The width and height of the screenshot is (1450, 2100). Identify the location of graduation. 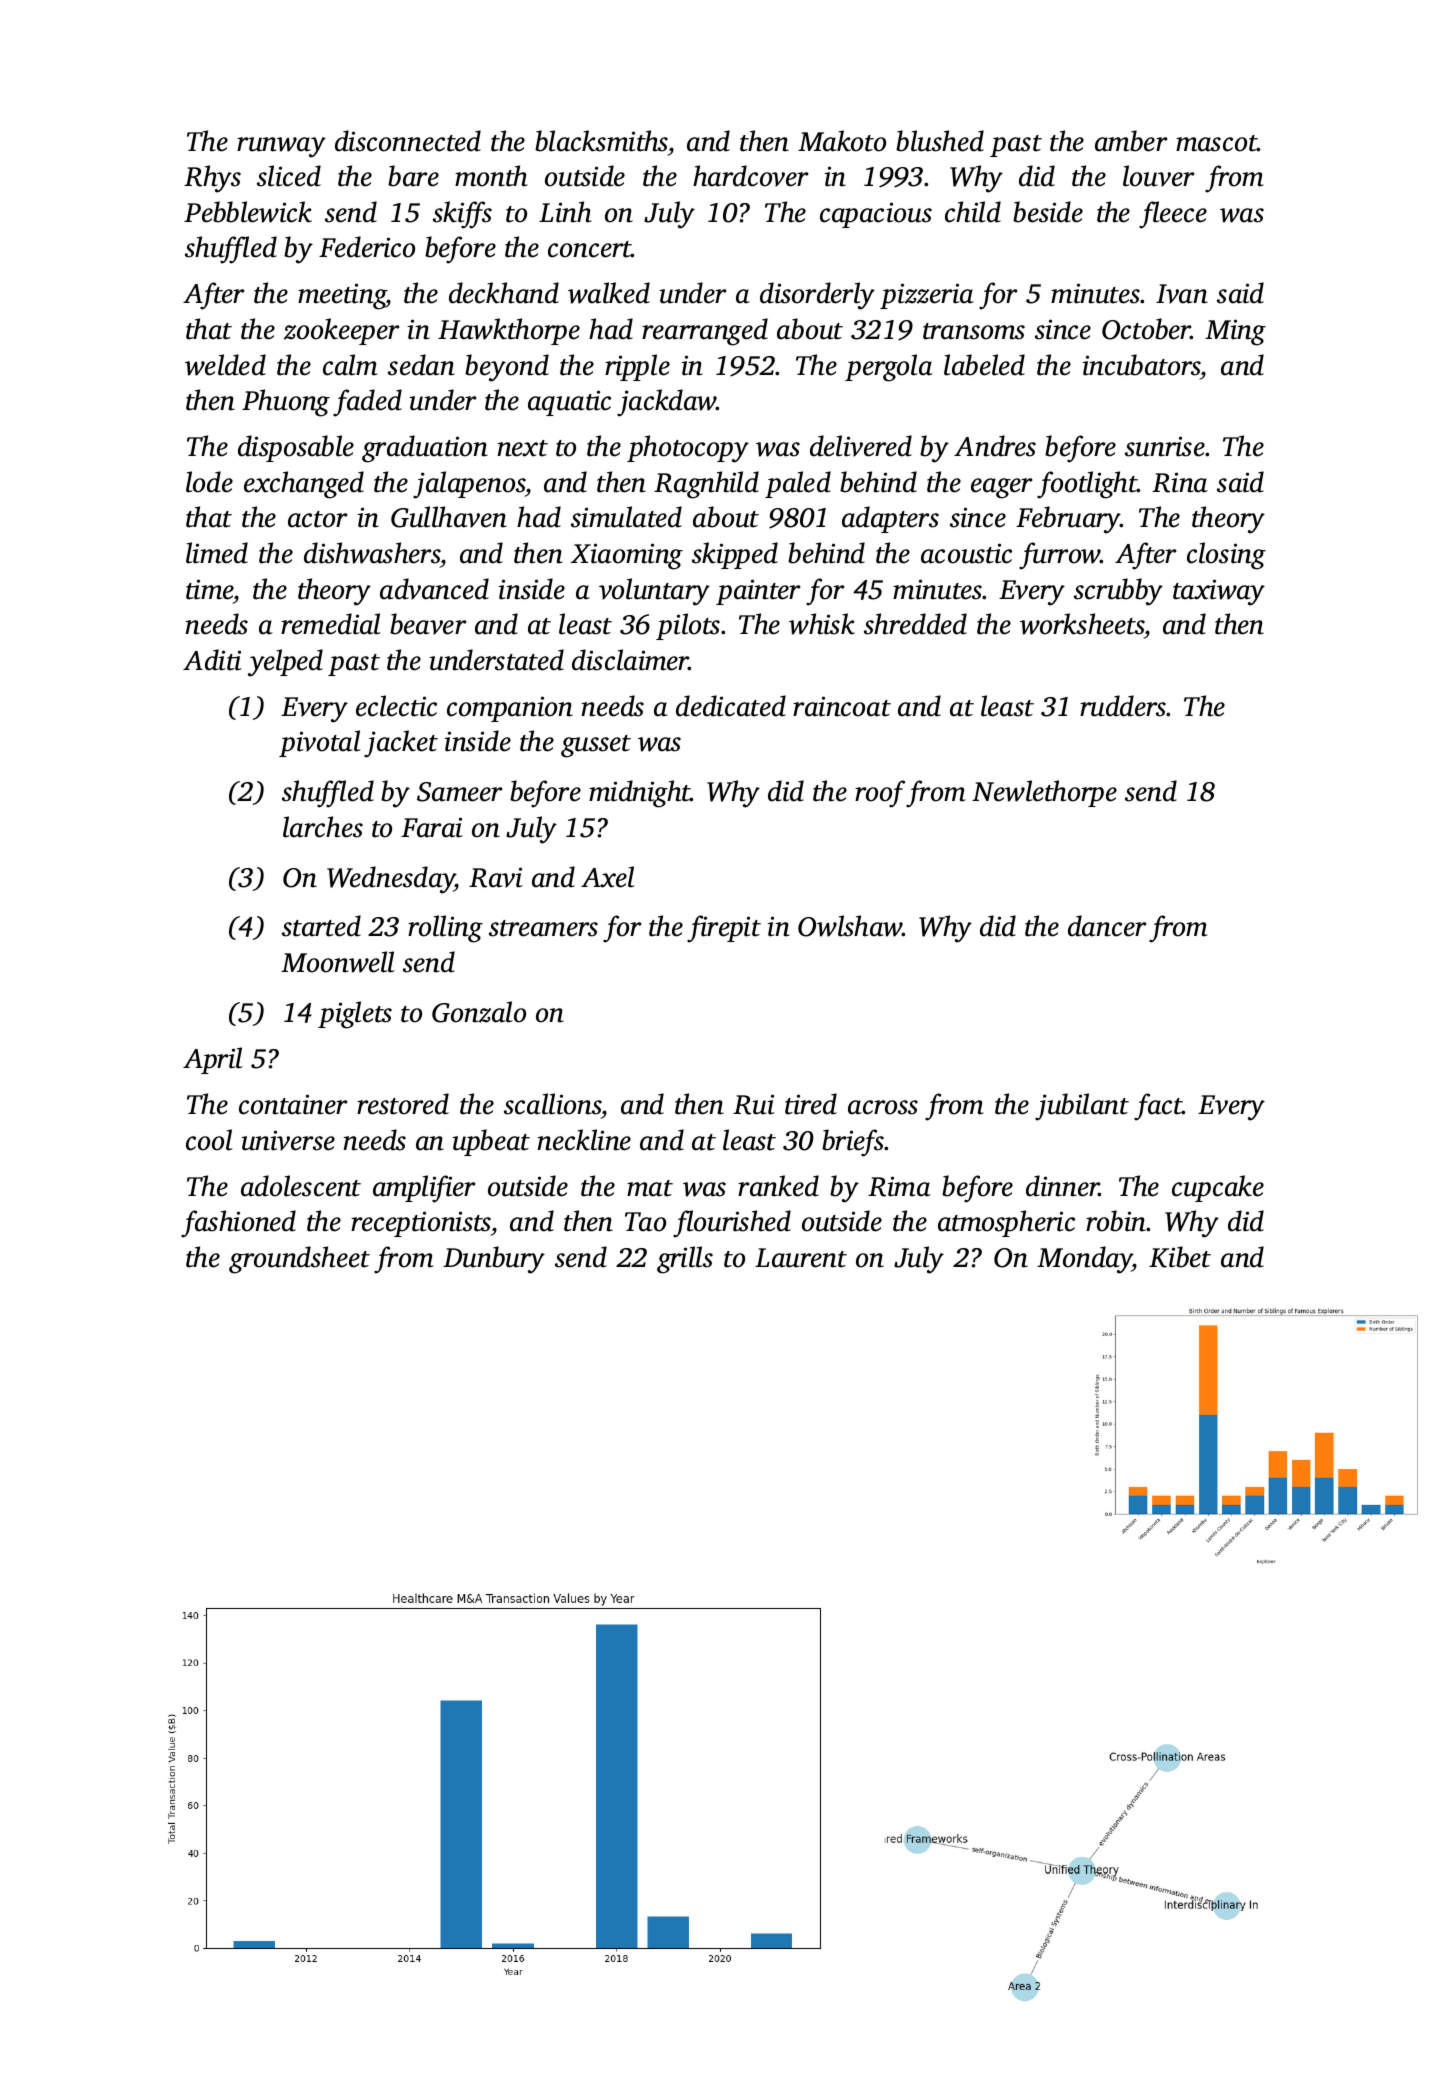
(425, 449).
